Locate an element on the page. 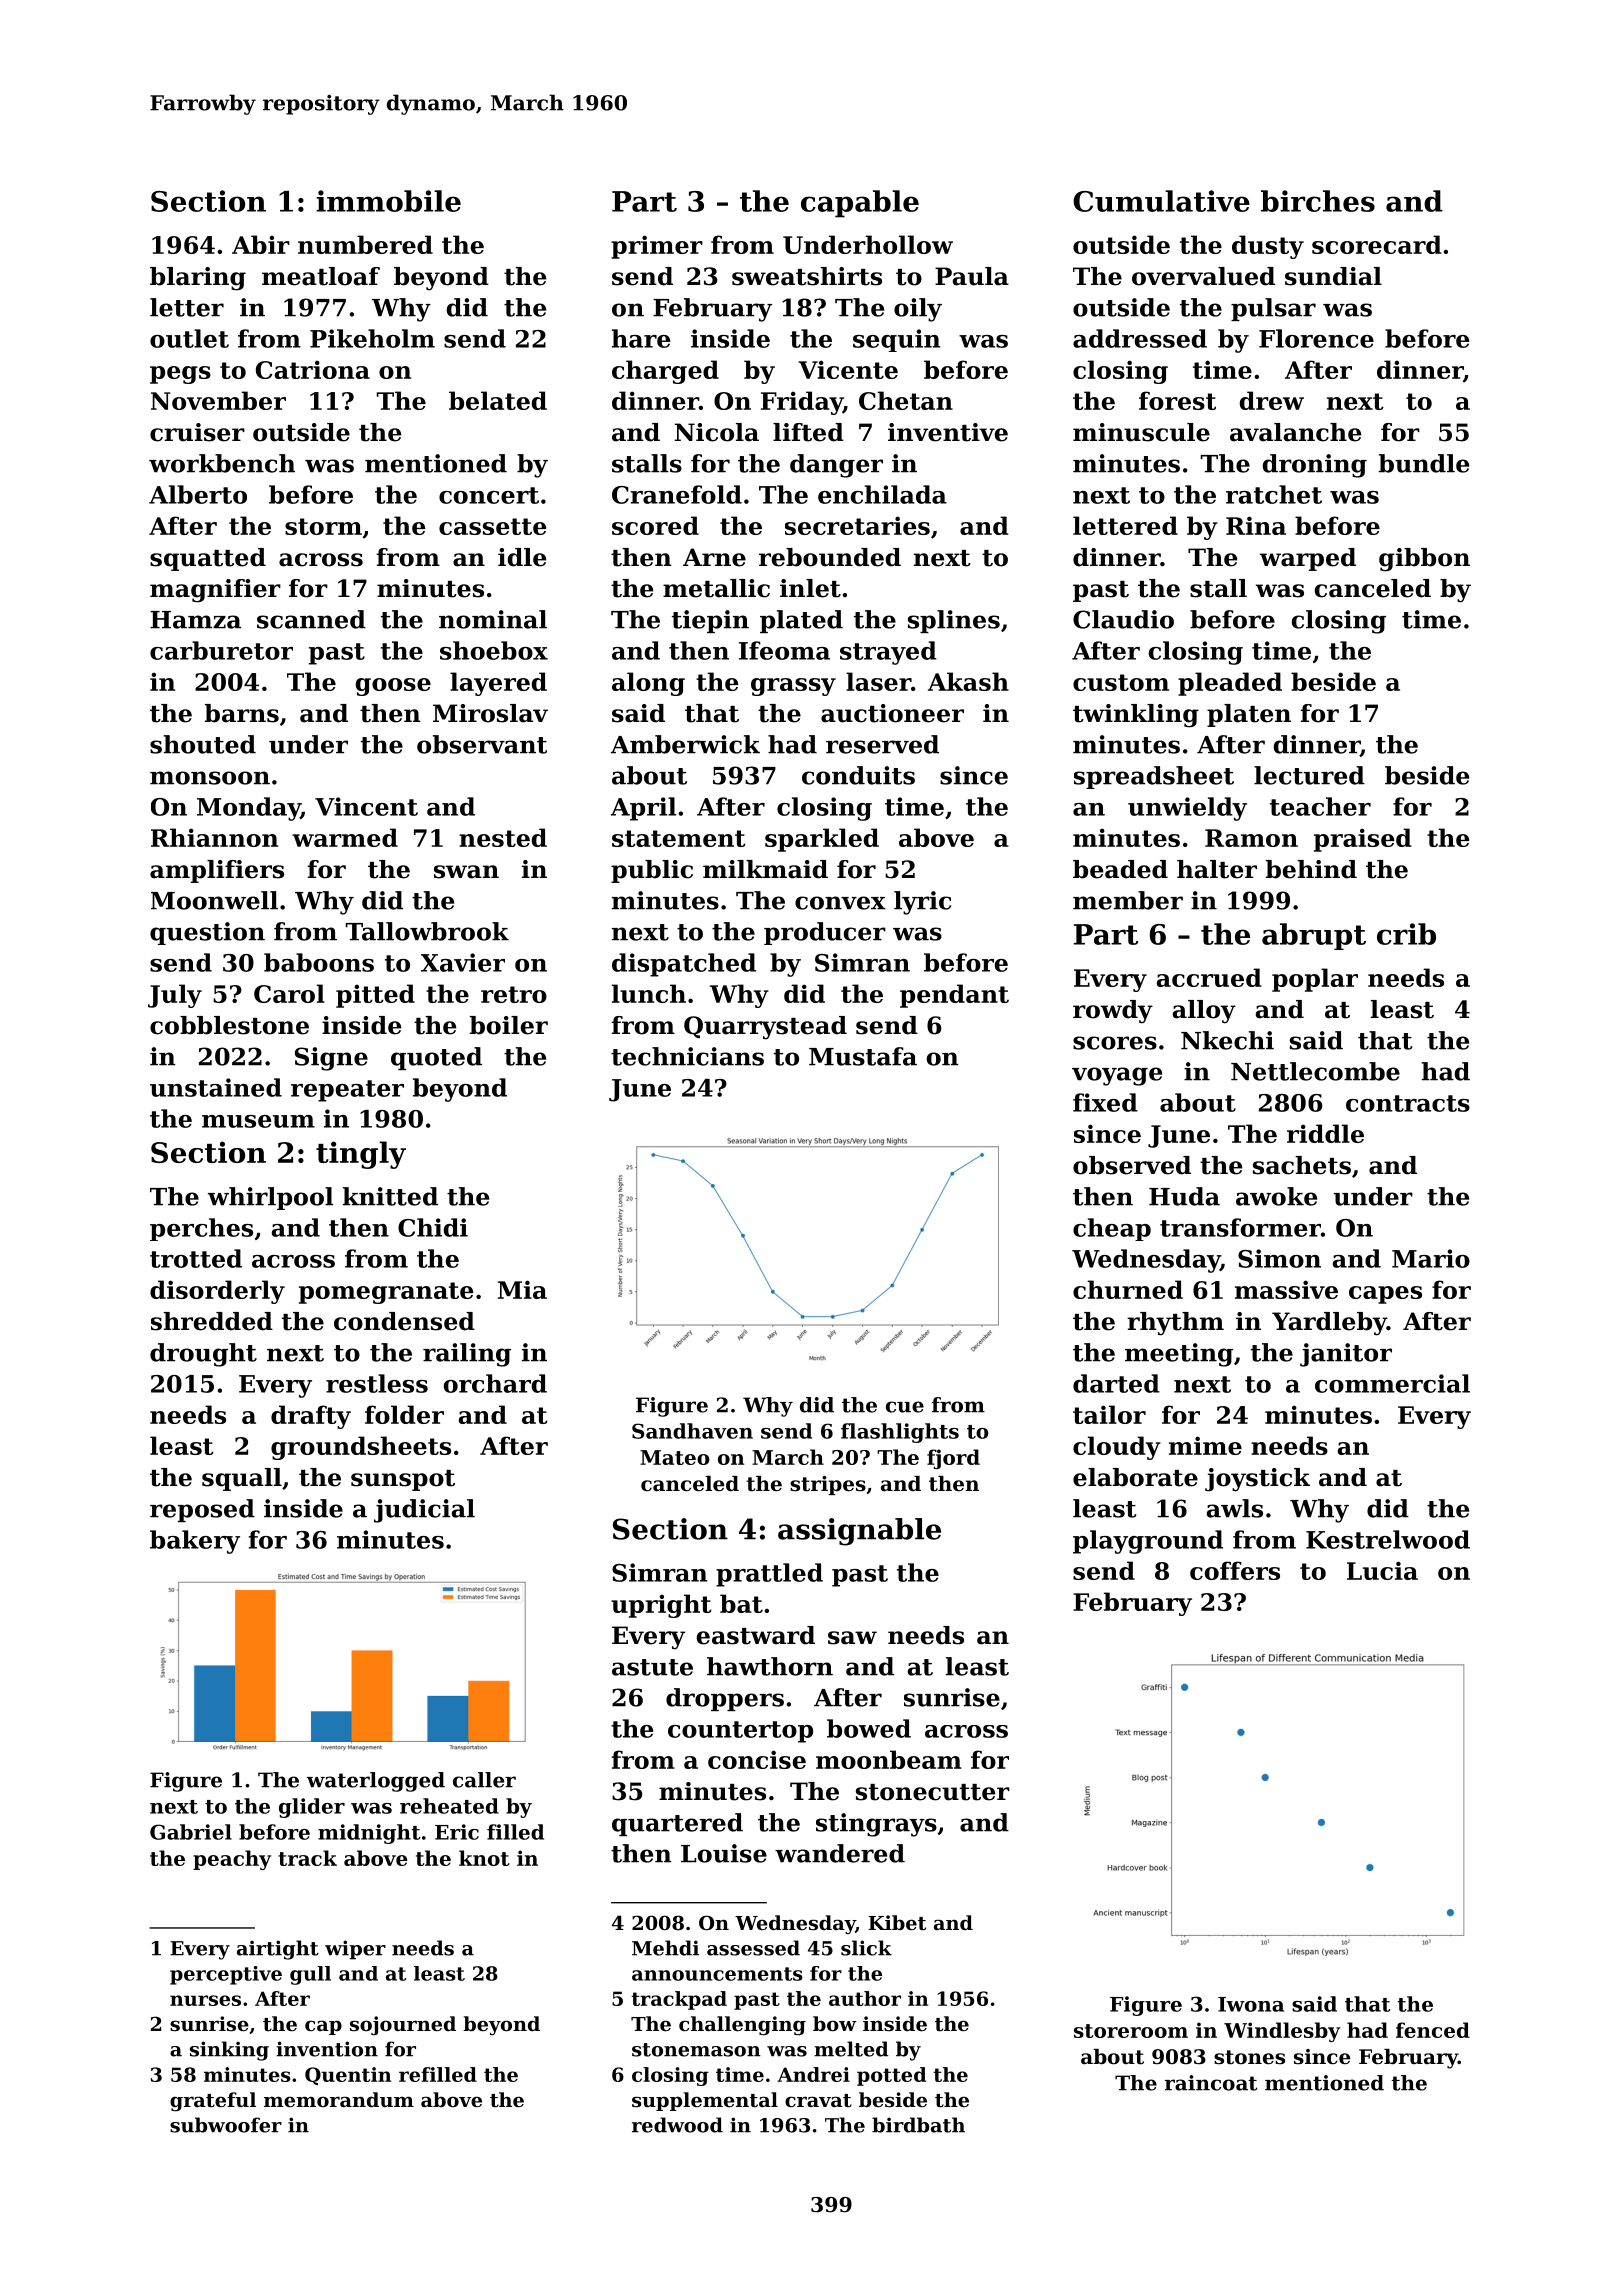 The height and width of the document is (2292, 1620). Amberwick is located at coordinates (685, 744).
